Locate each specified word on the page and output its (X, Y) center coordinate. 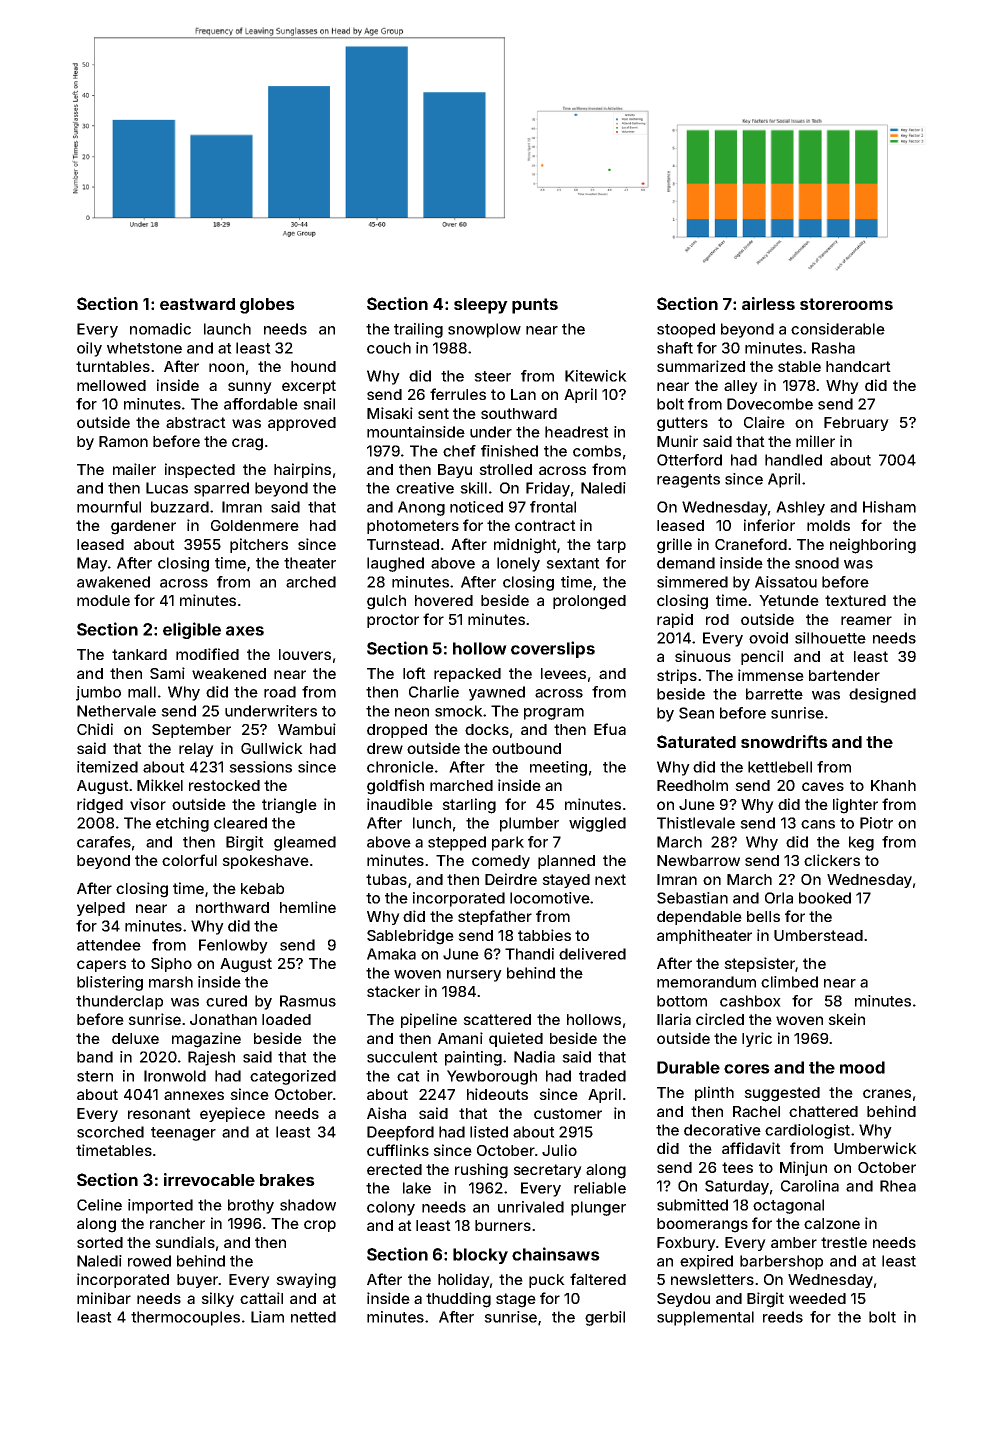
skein (846, 1019)
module (103, 600)
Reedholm (692, 785)
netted (313, 1317)
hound (313, 366)
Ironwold (175, 1076)
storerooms (846, 304)
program (554, 714)
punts (535, 306)
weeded (817, 1298)
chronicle (400, 767)
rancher (177, 1223)
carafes (104, 842)
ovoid (768, 638)
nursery (474, 976)
